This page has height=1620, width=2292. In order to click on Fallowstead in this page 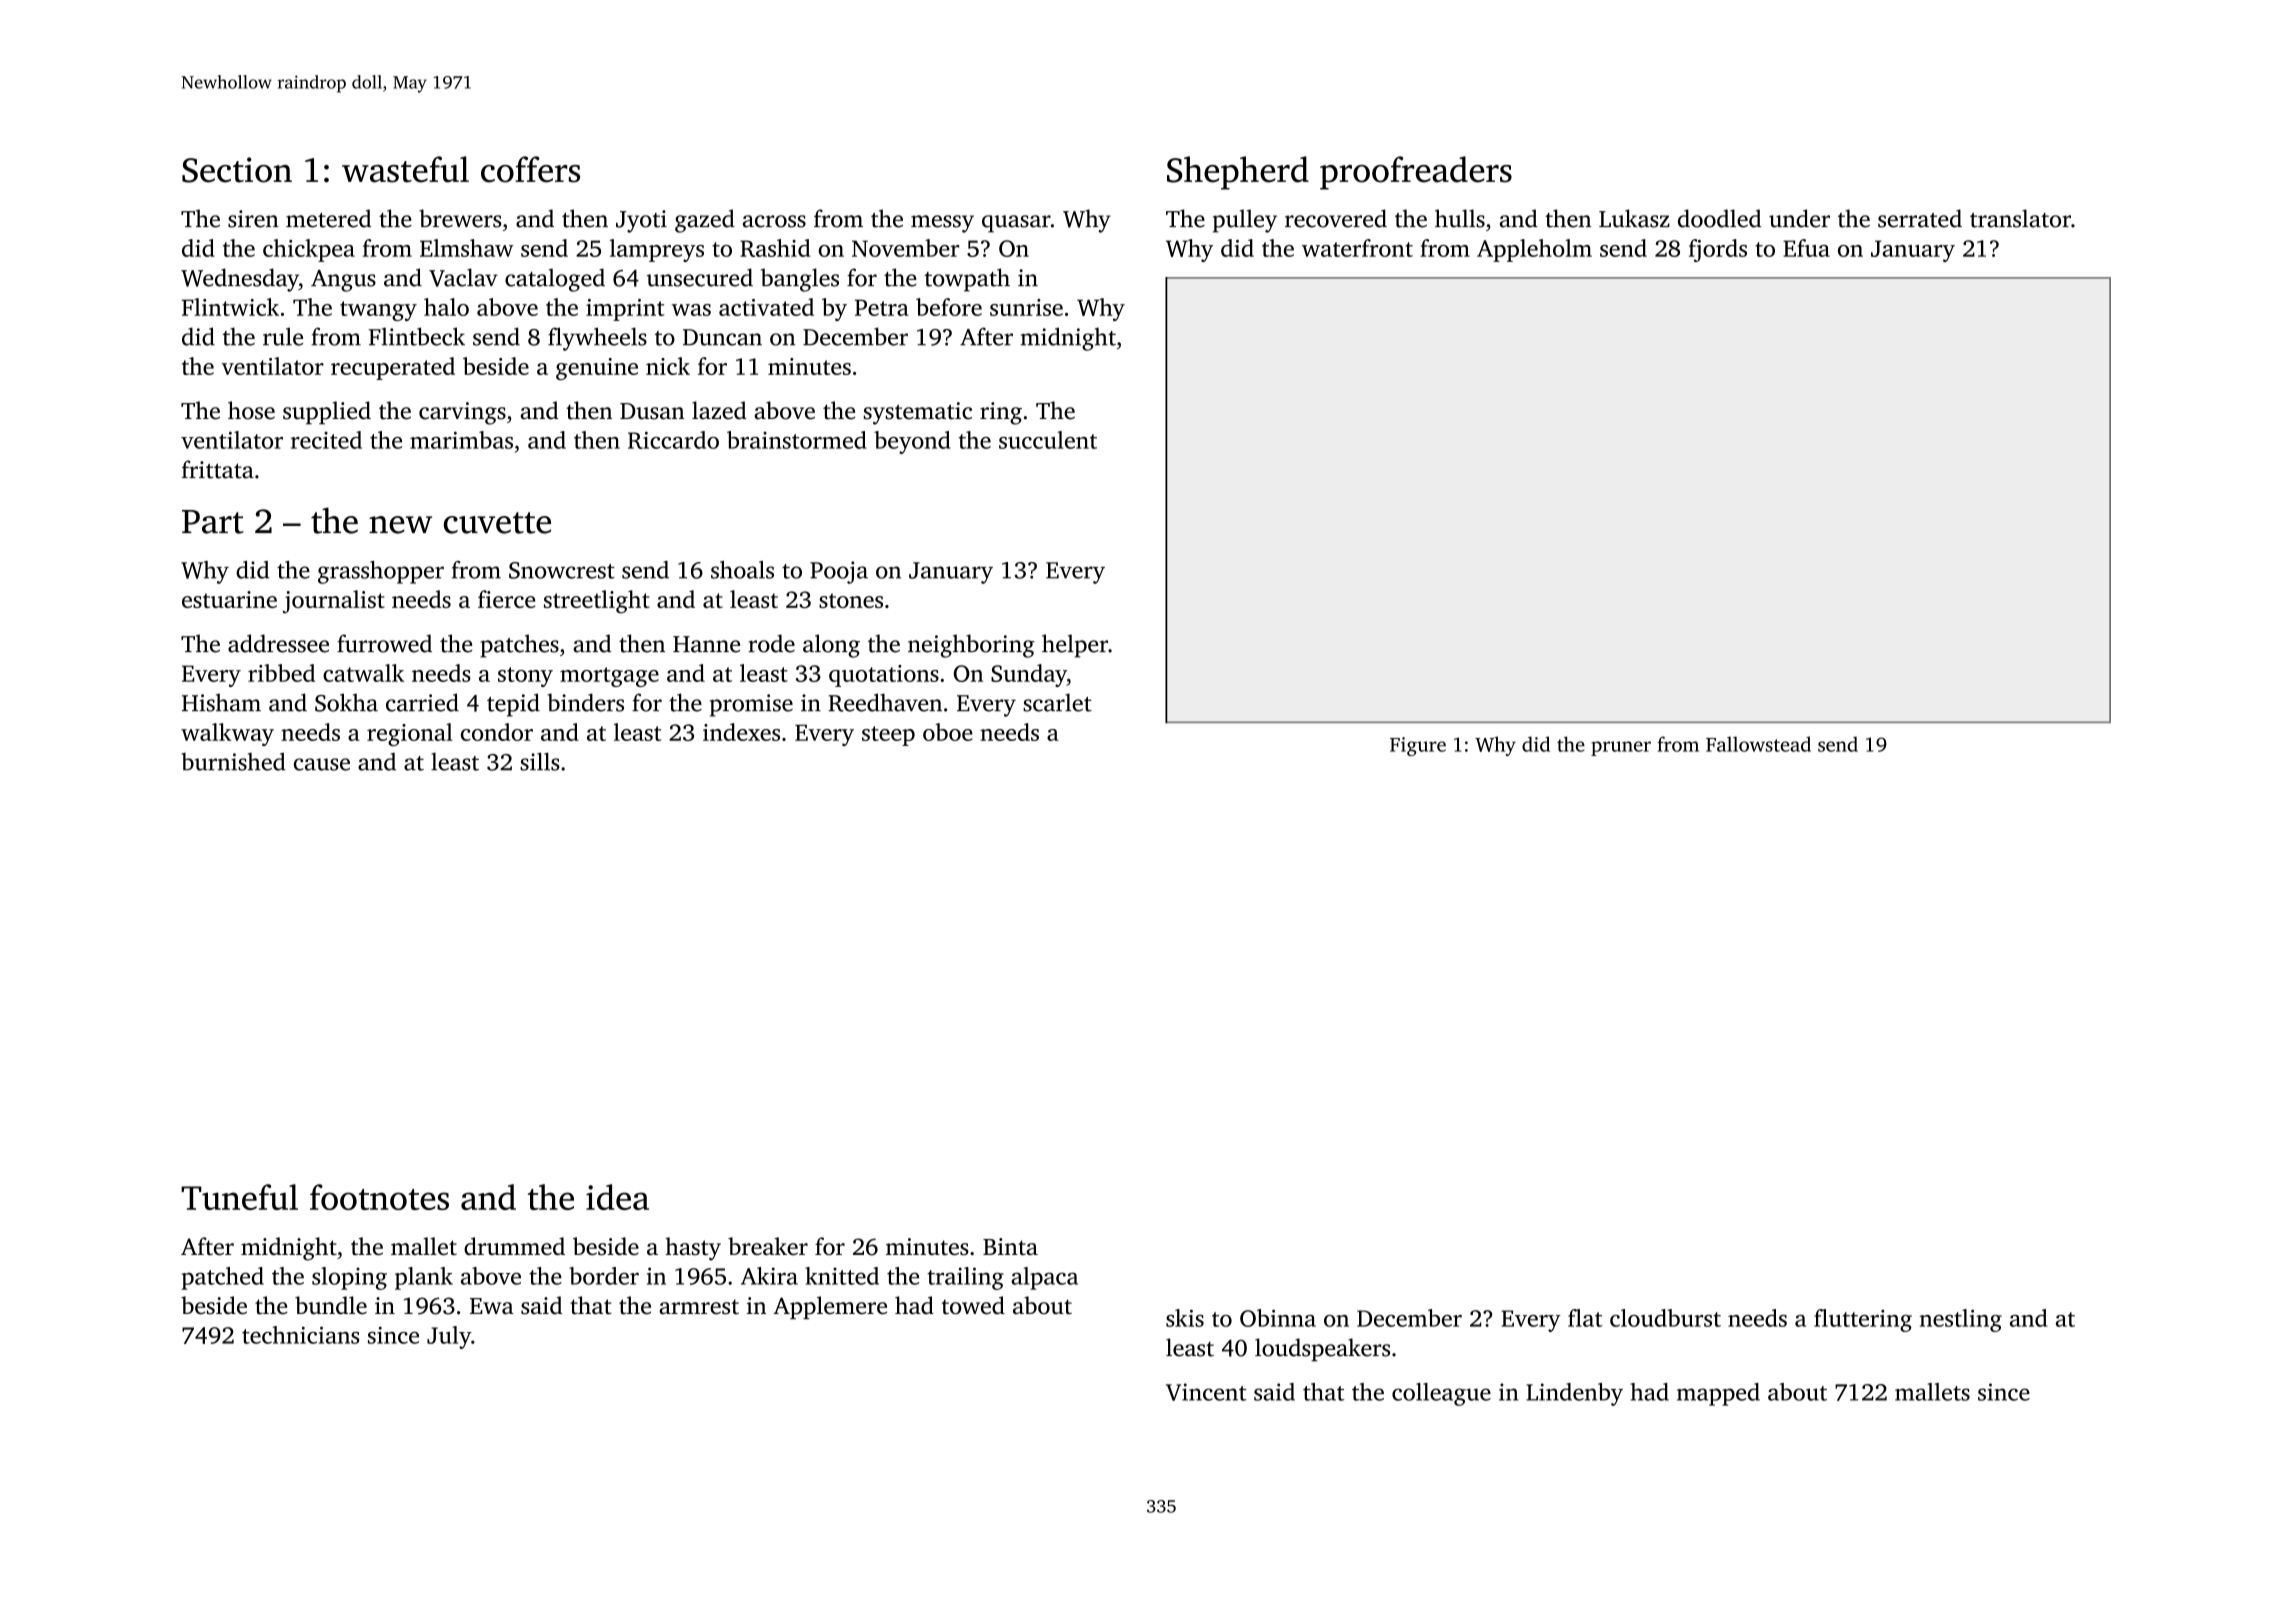, I will do `click(1758, 744)`.
